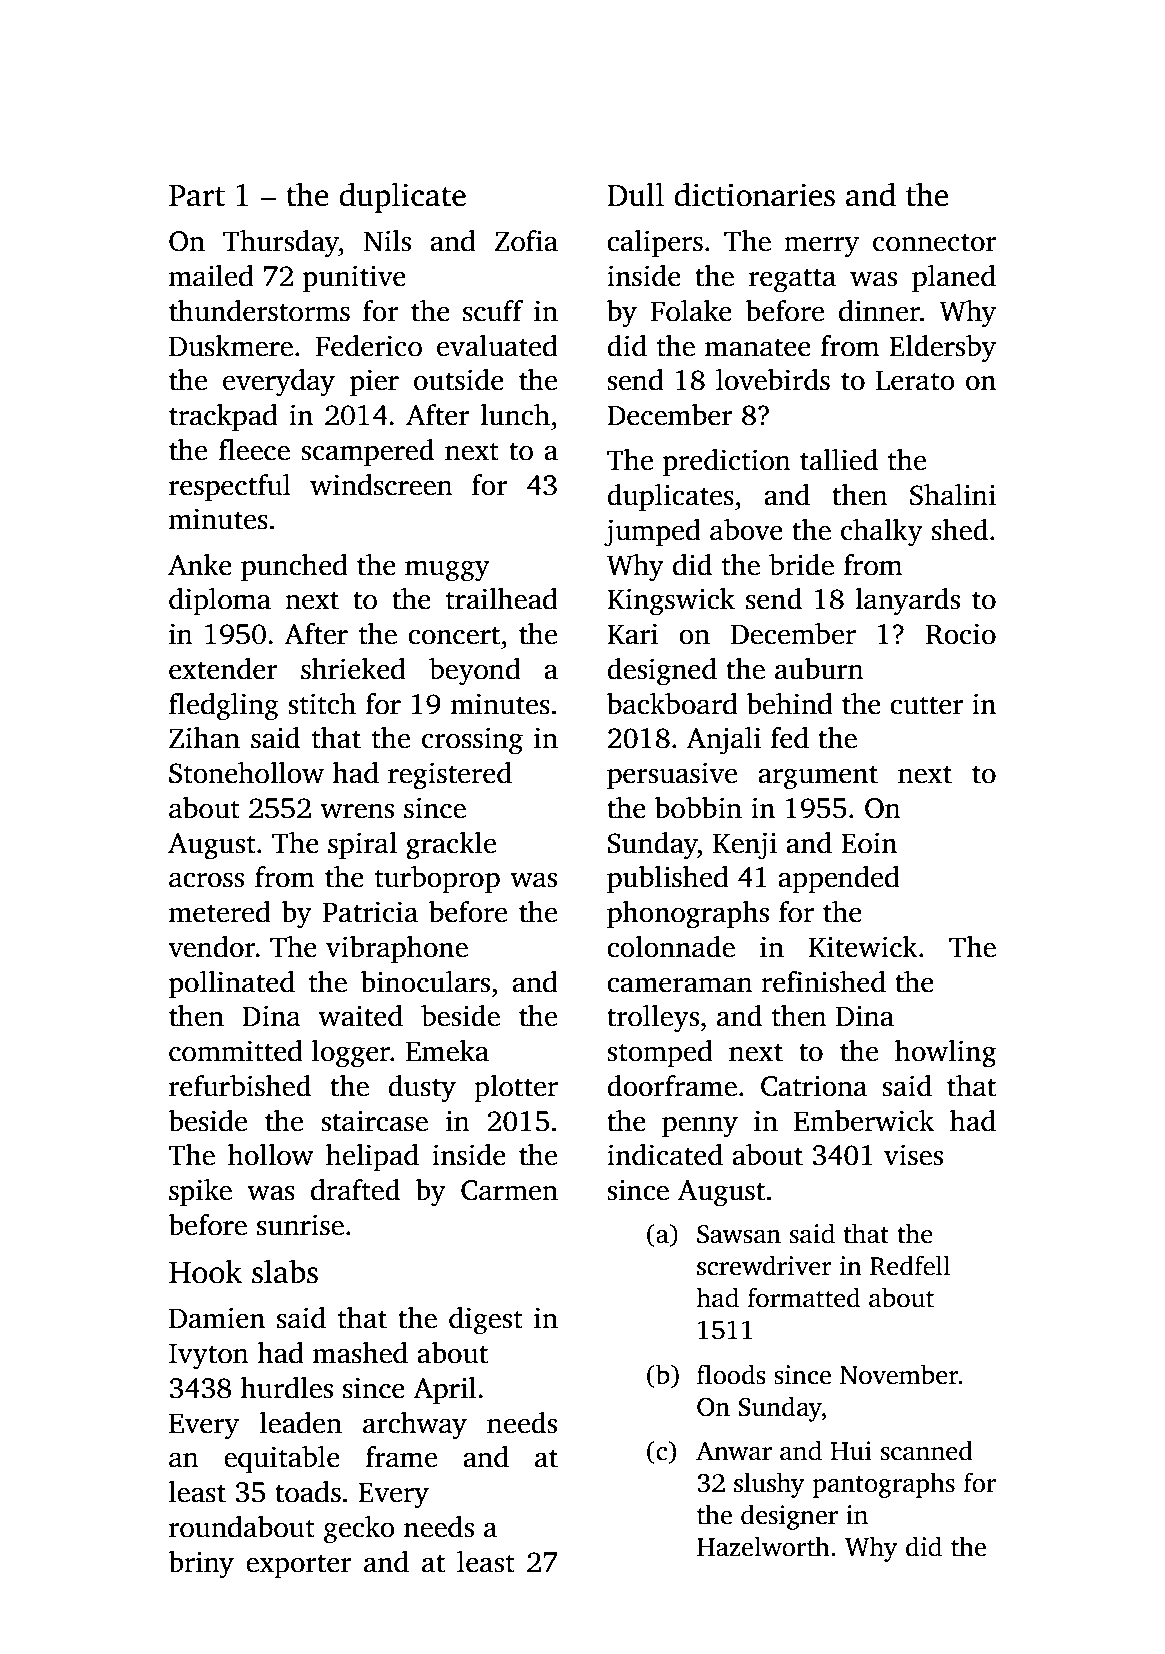 Image resolution: width=1165 pixels, height=1654 pixels. Describe the element at coordinates (223, 669) in the image. I see `extender` at that location.
